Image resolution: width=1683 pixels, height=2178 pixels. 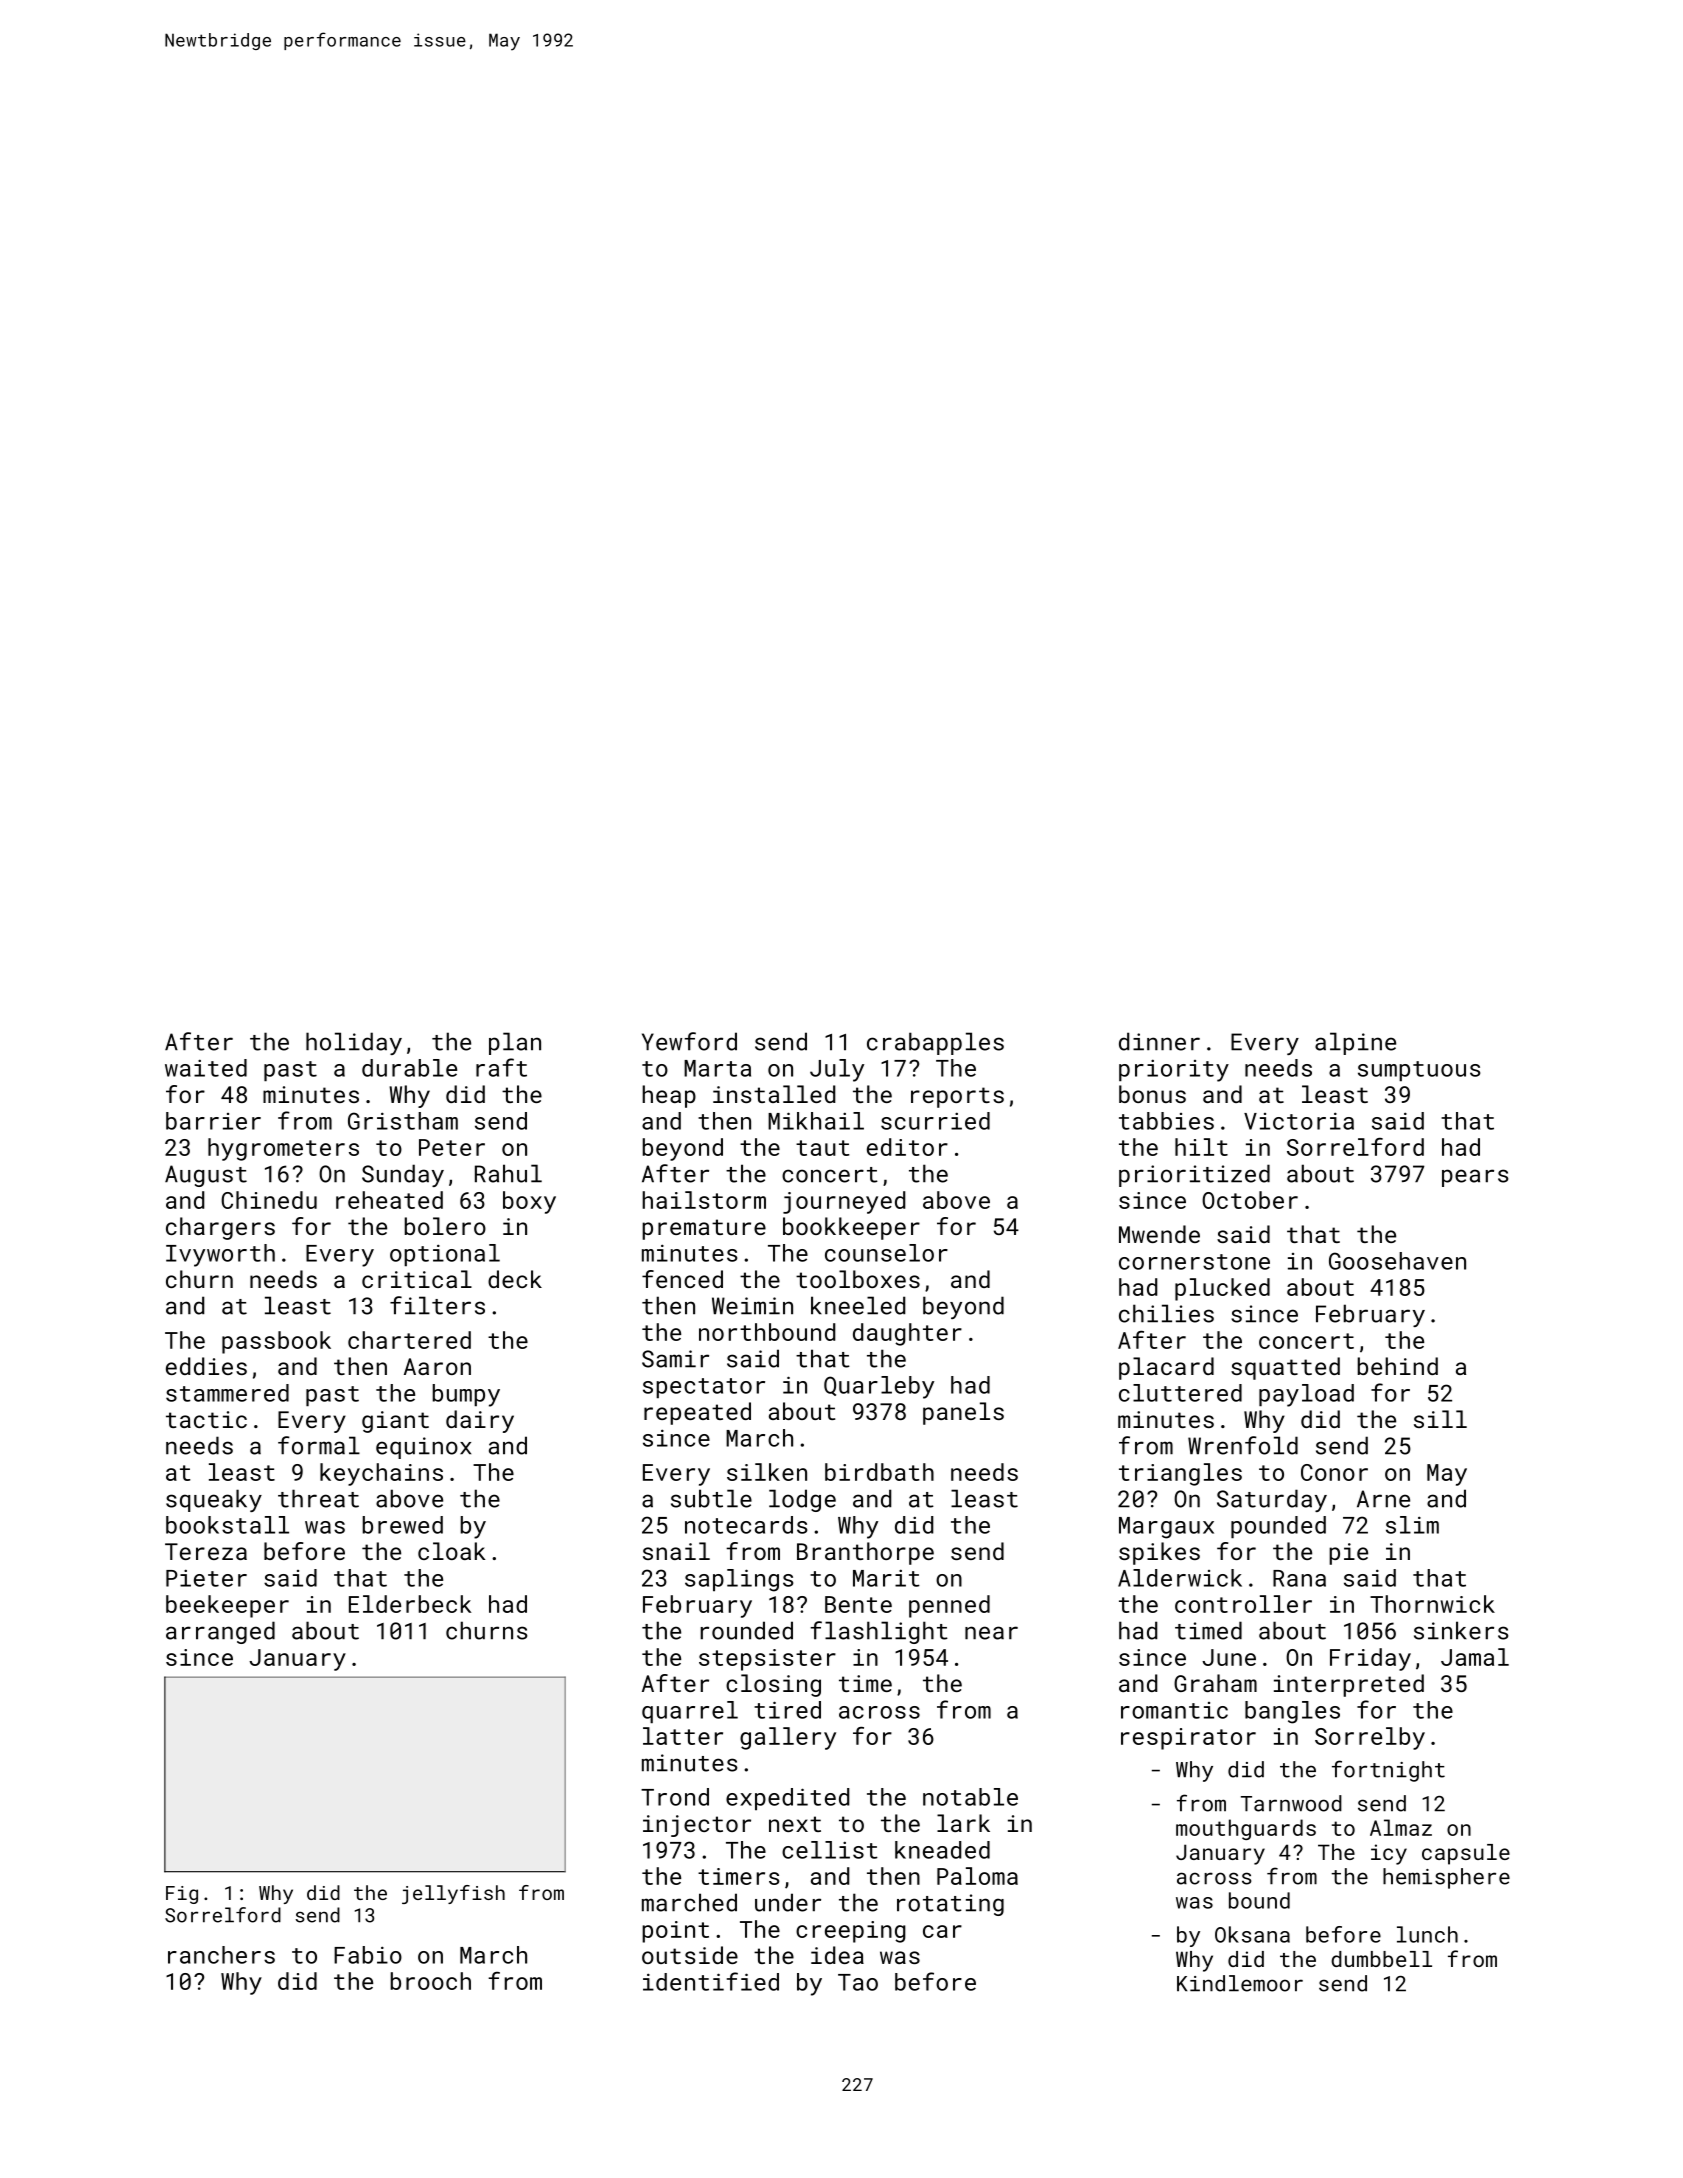 What do you see at coordinates (746, 1525) in the document?
I see `notecards` at bounding box center [746, 1525].
